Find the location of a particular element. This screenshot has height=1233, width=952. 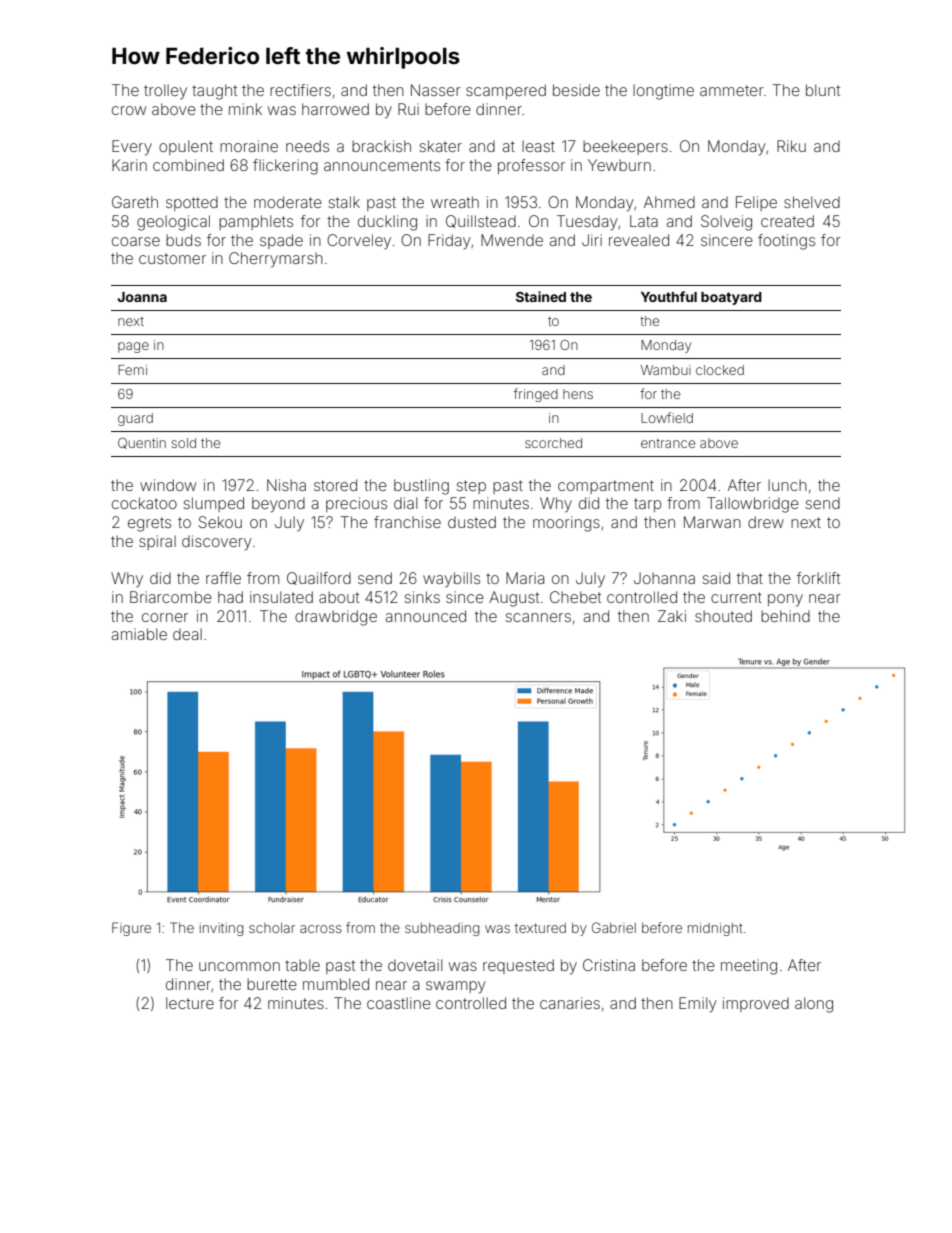

egrets is located at coordinates (149, 524).
